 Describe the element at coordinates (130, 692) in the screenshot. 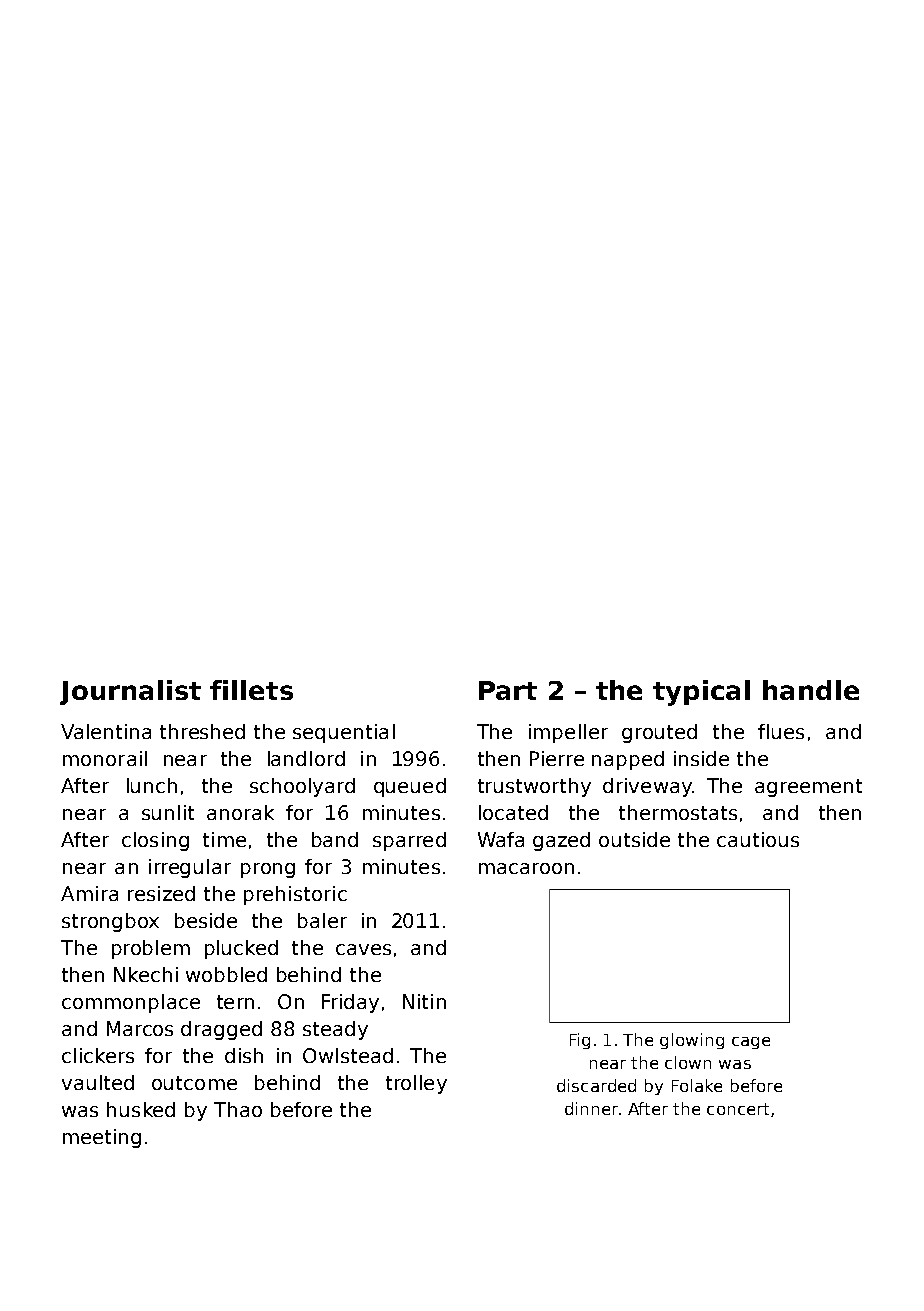

I see `Journalist` at that location.
